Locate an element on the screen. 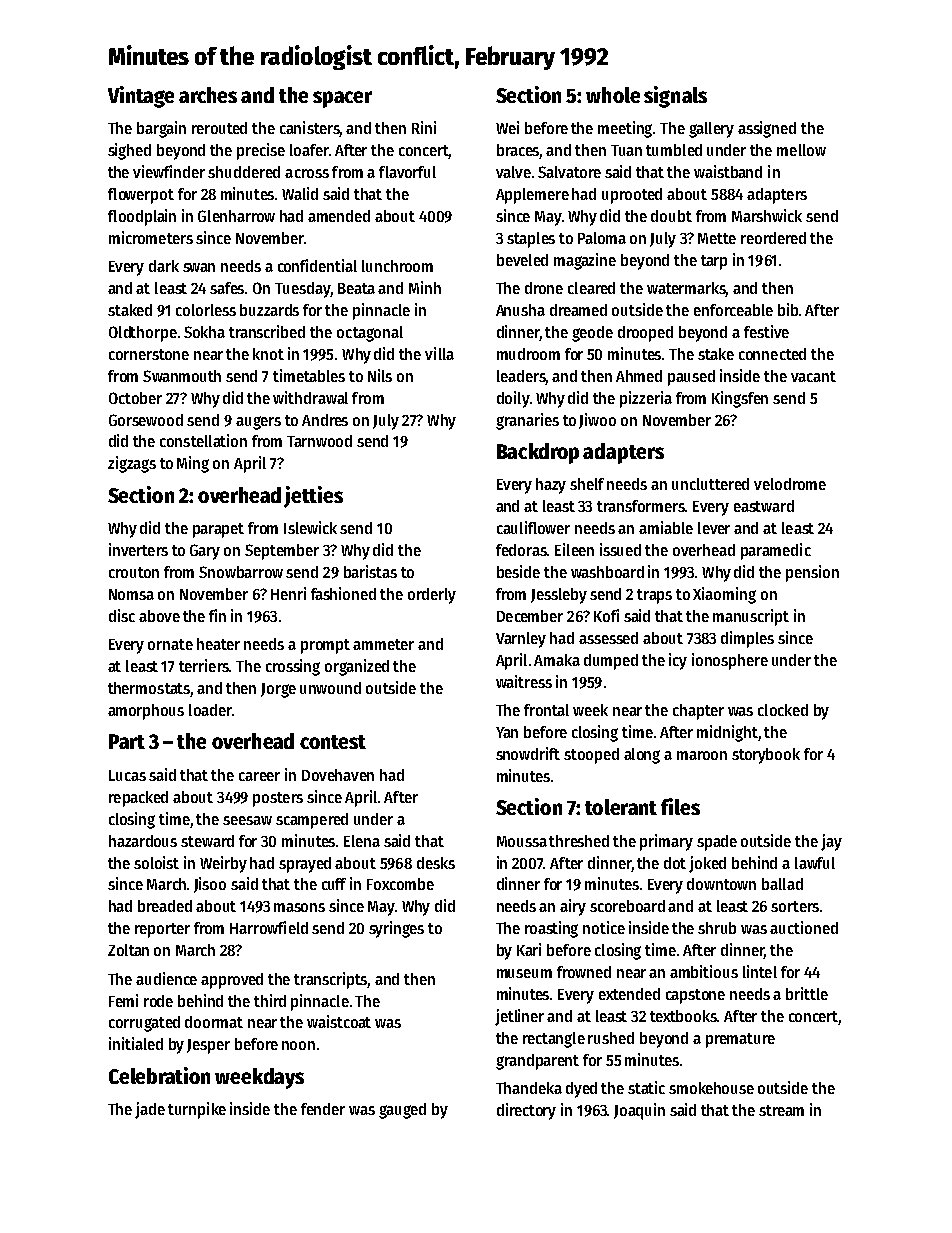 The width and height of the screenshot is (952, 1233). Henri is located at coordinates (288, 593).
